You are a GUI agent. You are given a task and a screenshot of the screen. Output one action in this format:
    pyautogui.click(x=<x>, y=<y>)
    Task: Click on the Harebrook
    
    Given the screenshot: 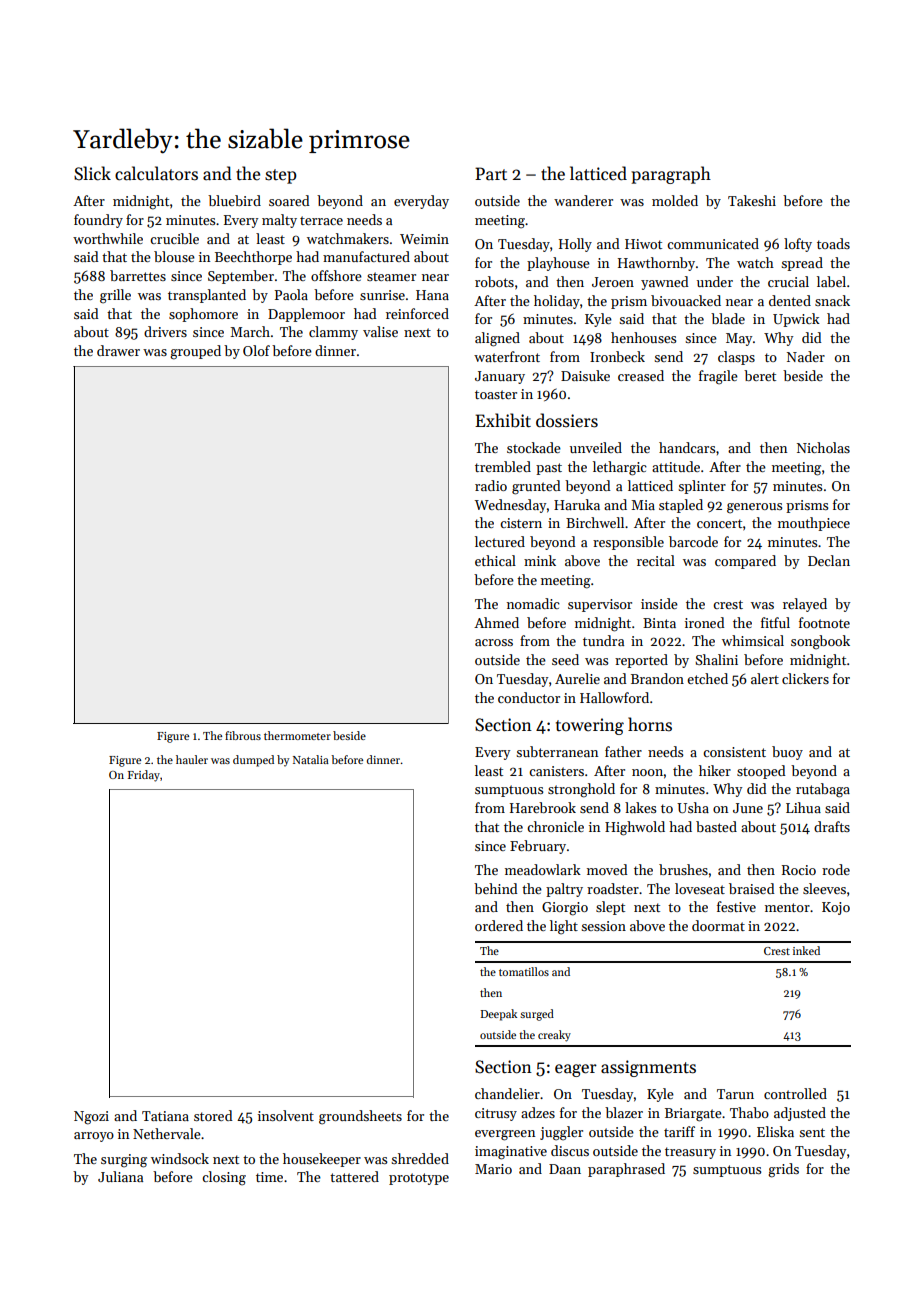 What is the action you would take?
    pyautogui.click(x=543, y=807)
